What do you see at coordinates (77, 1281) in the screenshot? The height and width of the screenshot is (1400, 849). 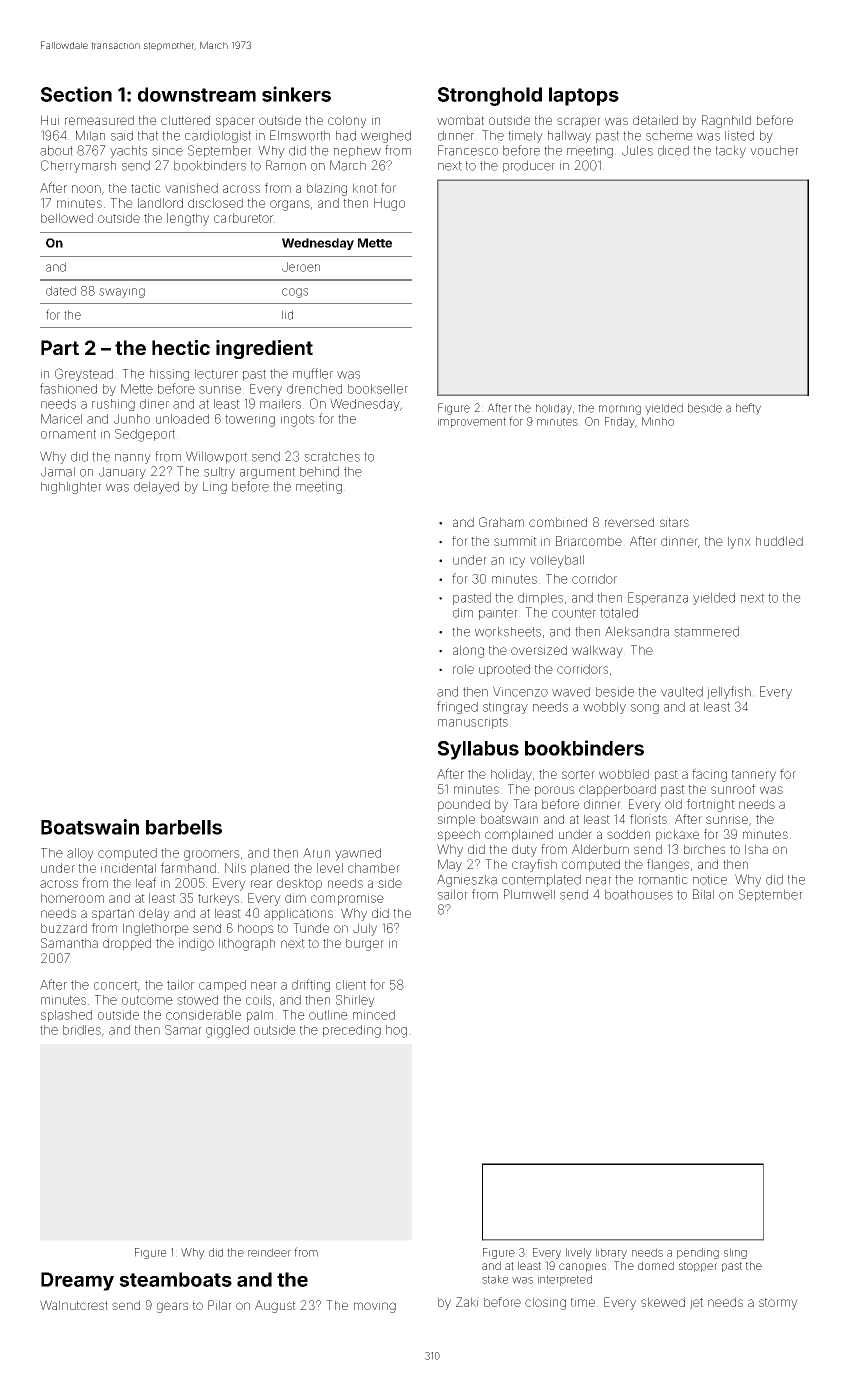 I see `Dreamy` at bounding box center [77, 1281].
